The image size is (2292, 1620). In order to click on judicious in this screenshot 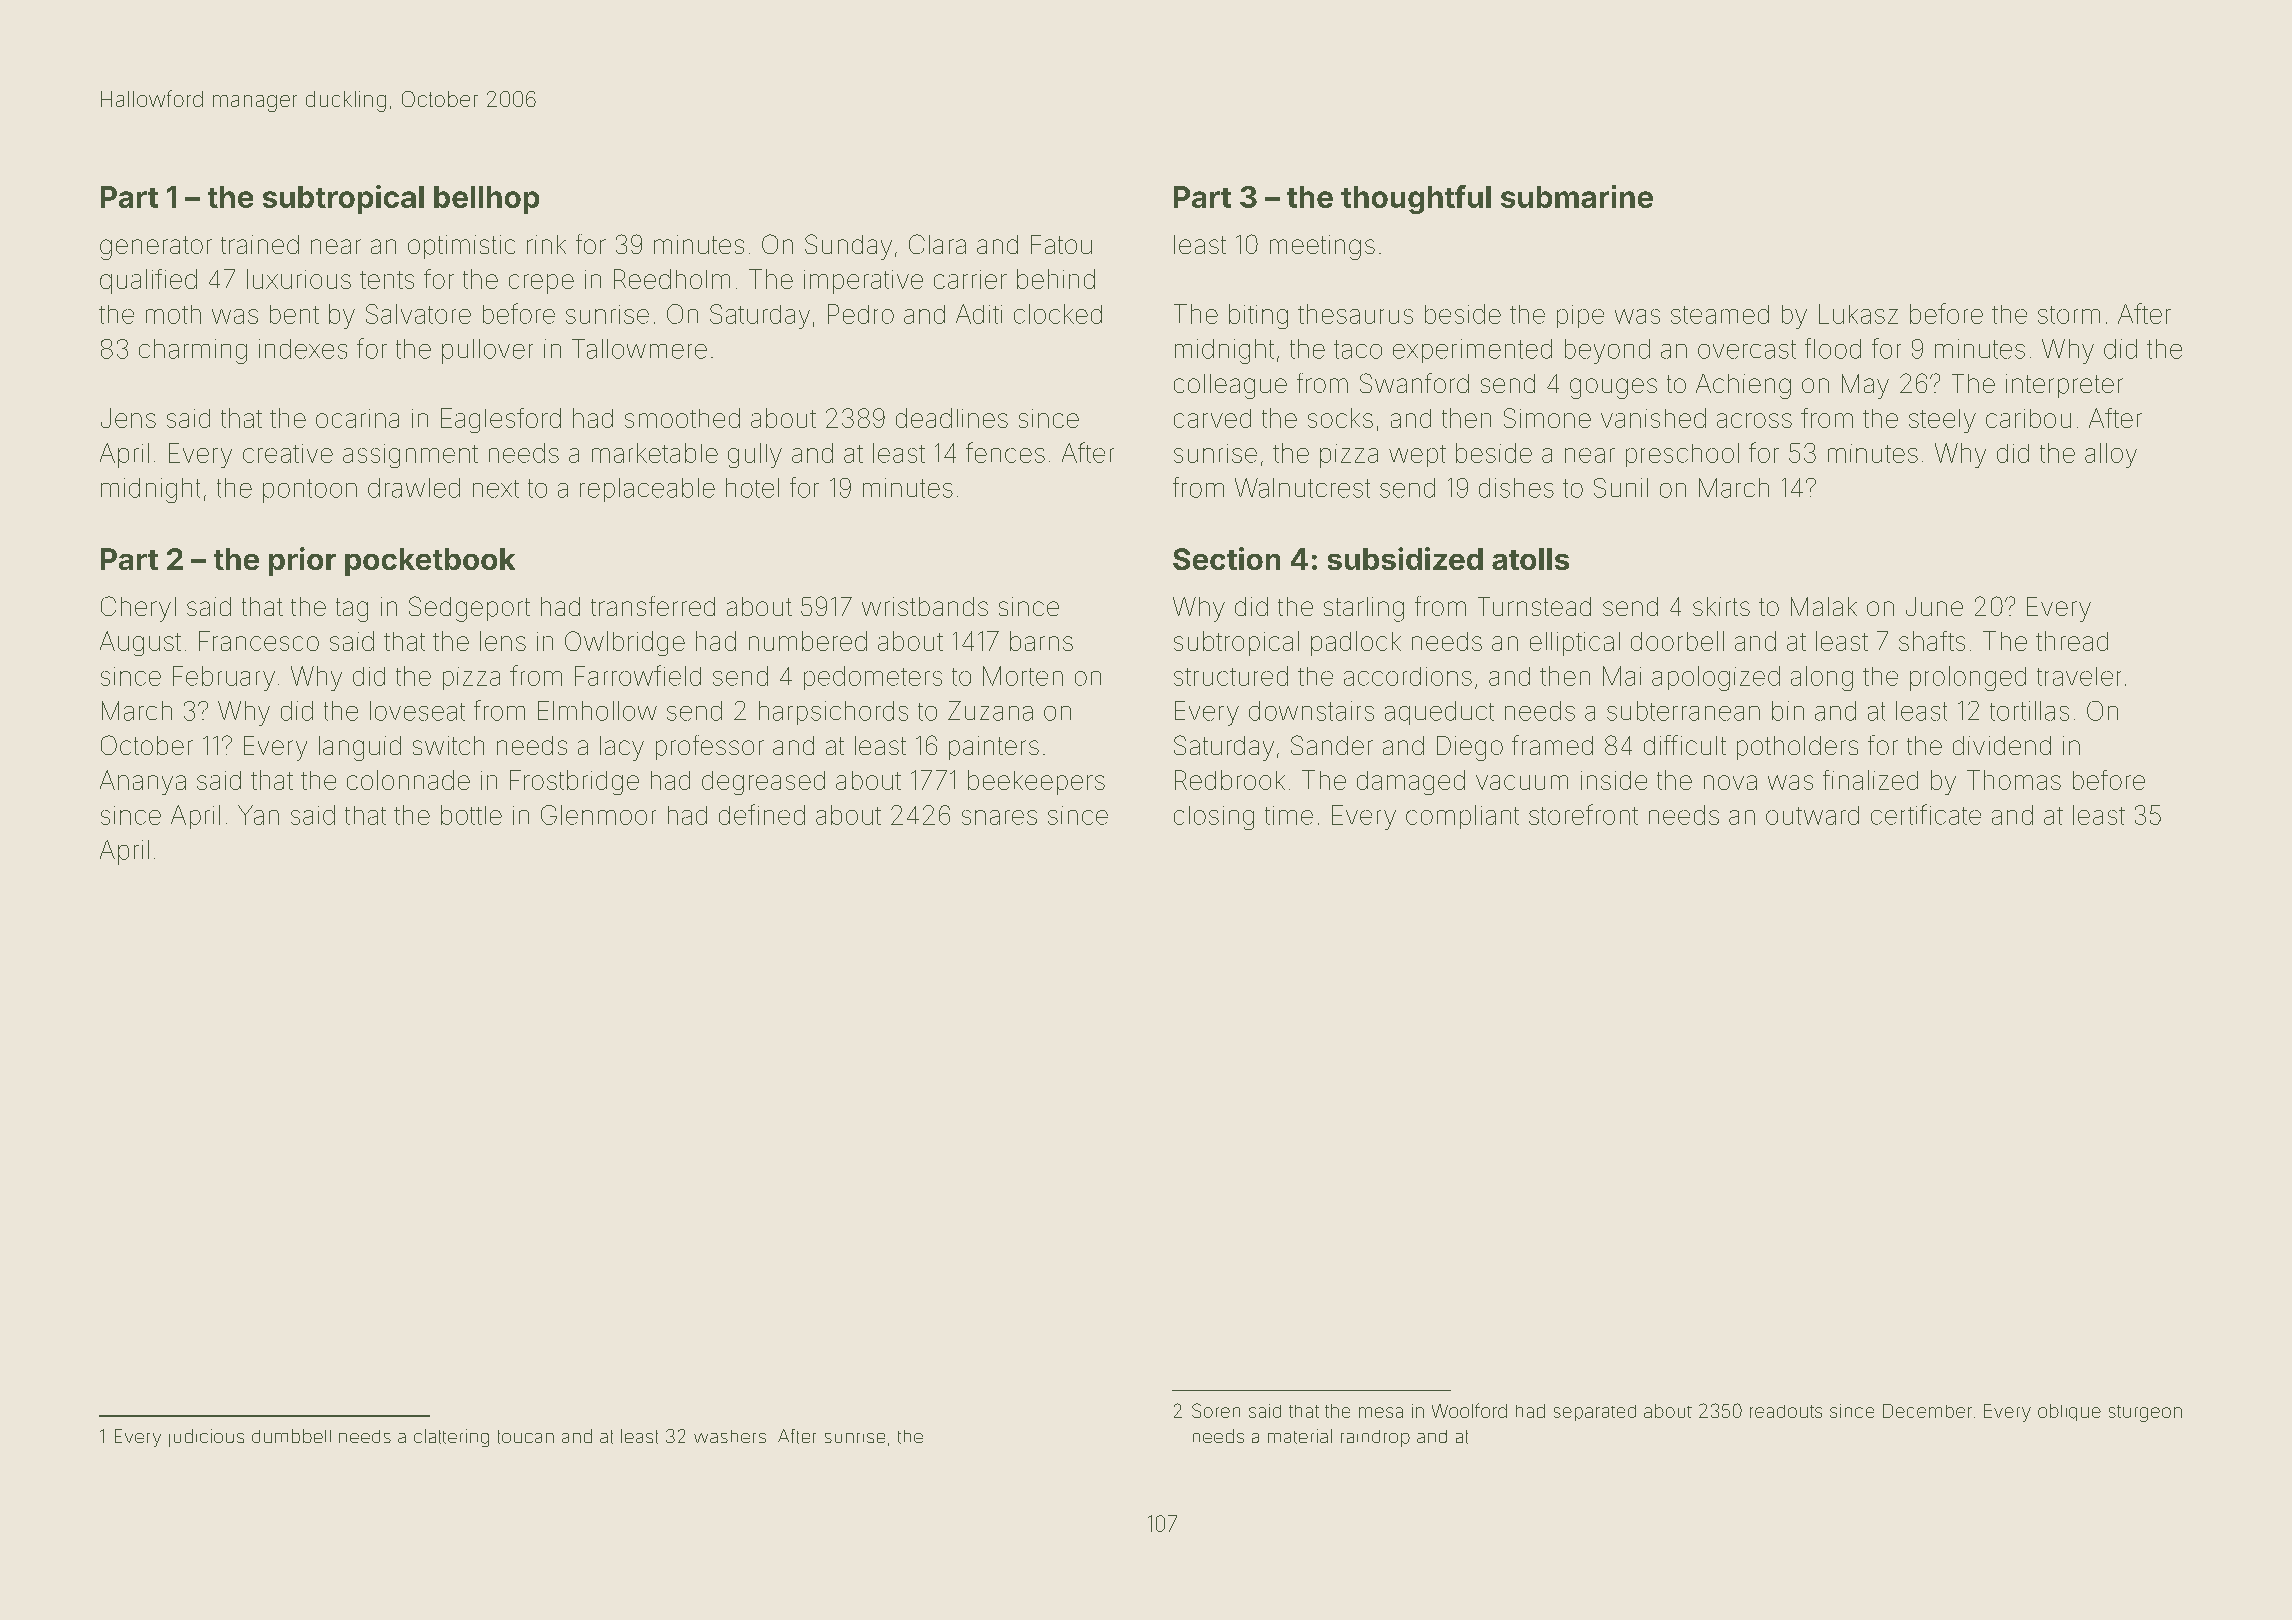, I will do `click(206, 1438)`.
